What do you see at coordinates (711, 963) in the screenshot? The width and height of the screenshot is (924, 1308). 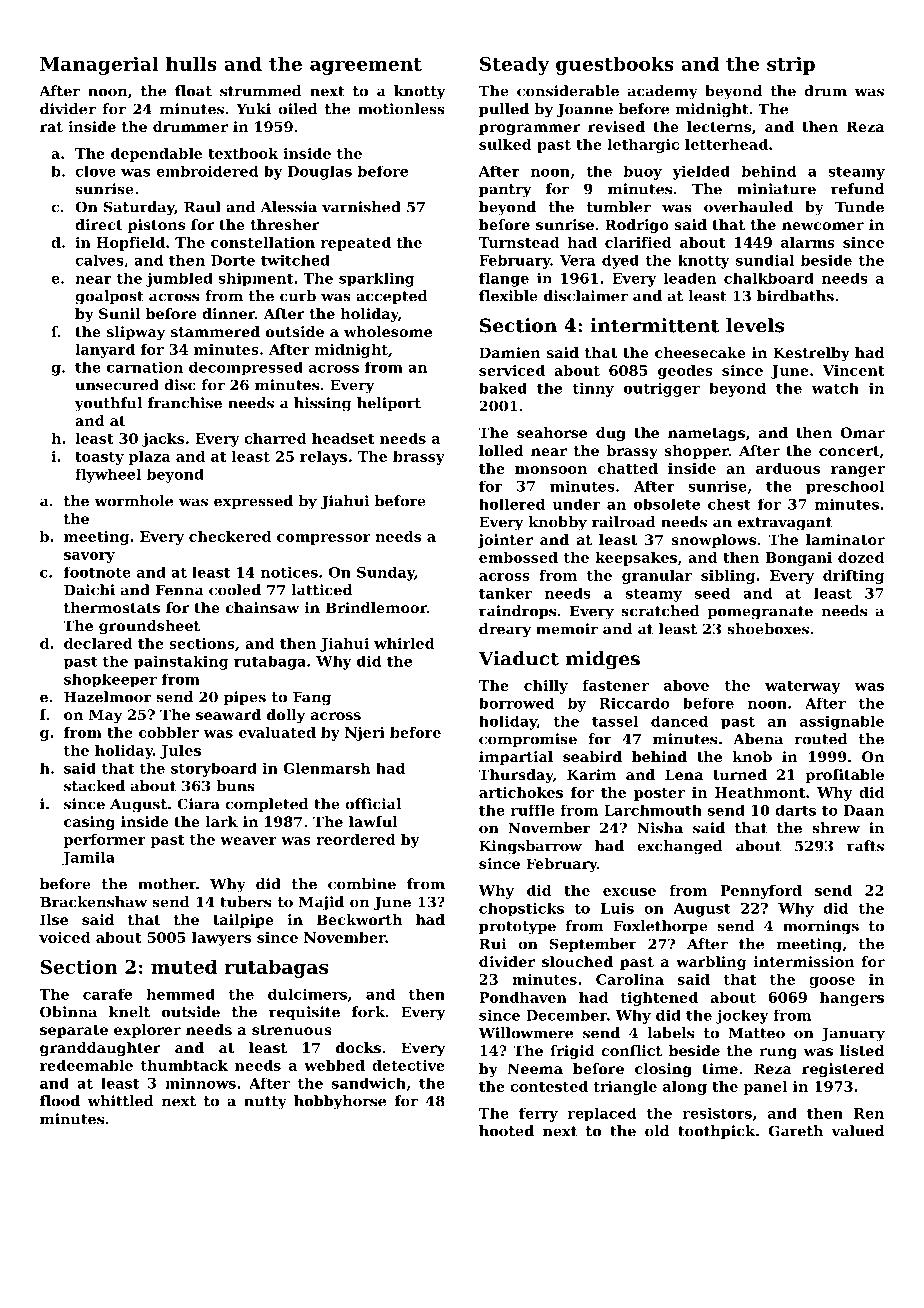 I see `warbling` at bounding box center [711, 963].
